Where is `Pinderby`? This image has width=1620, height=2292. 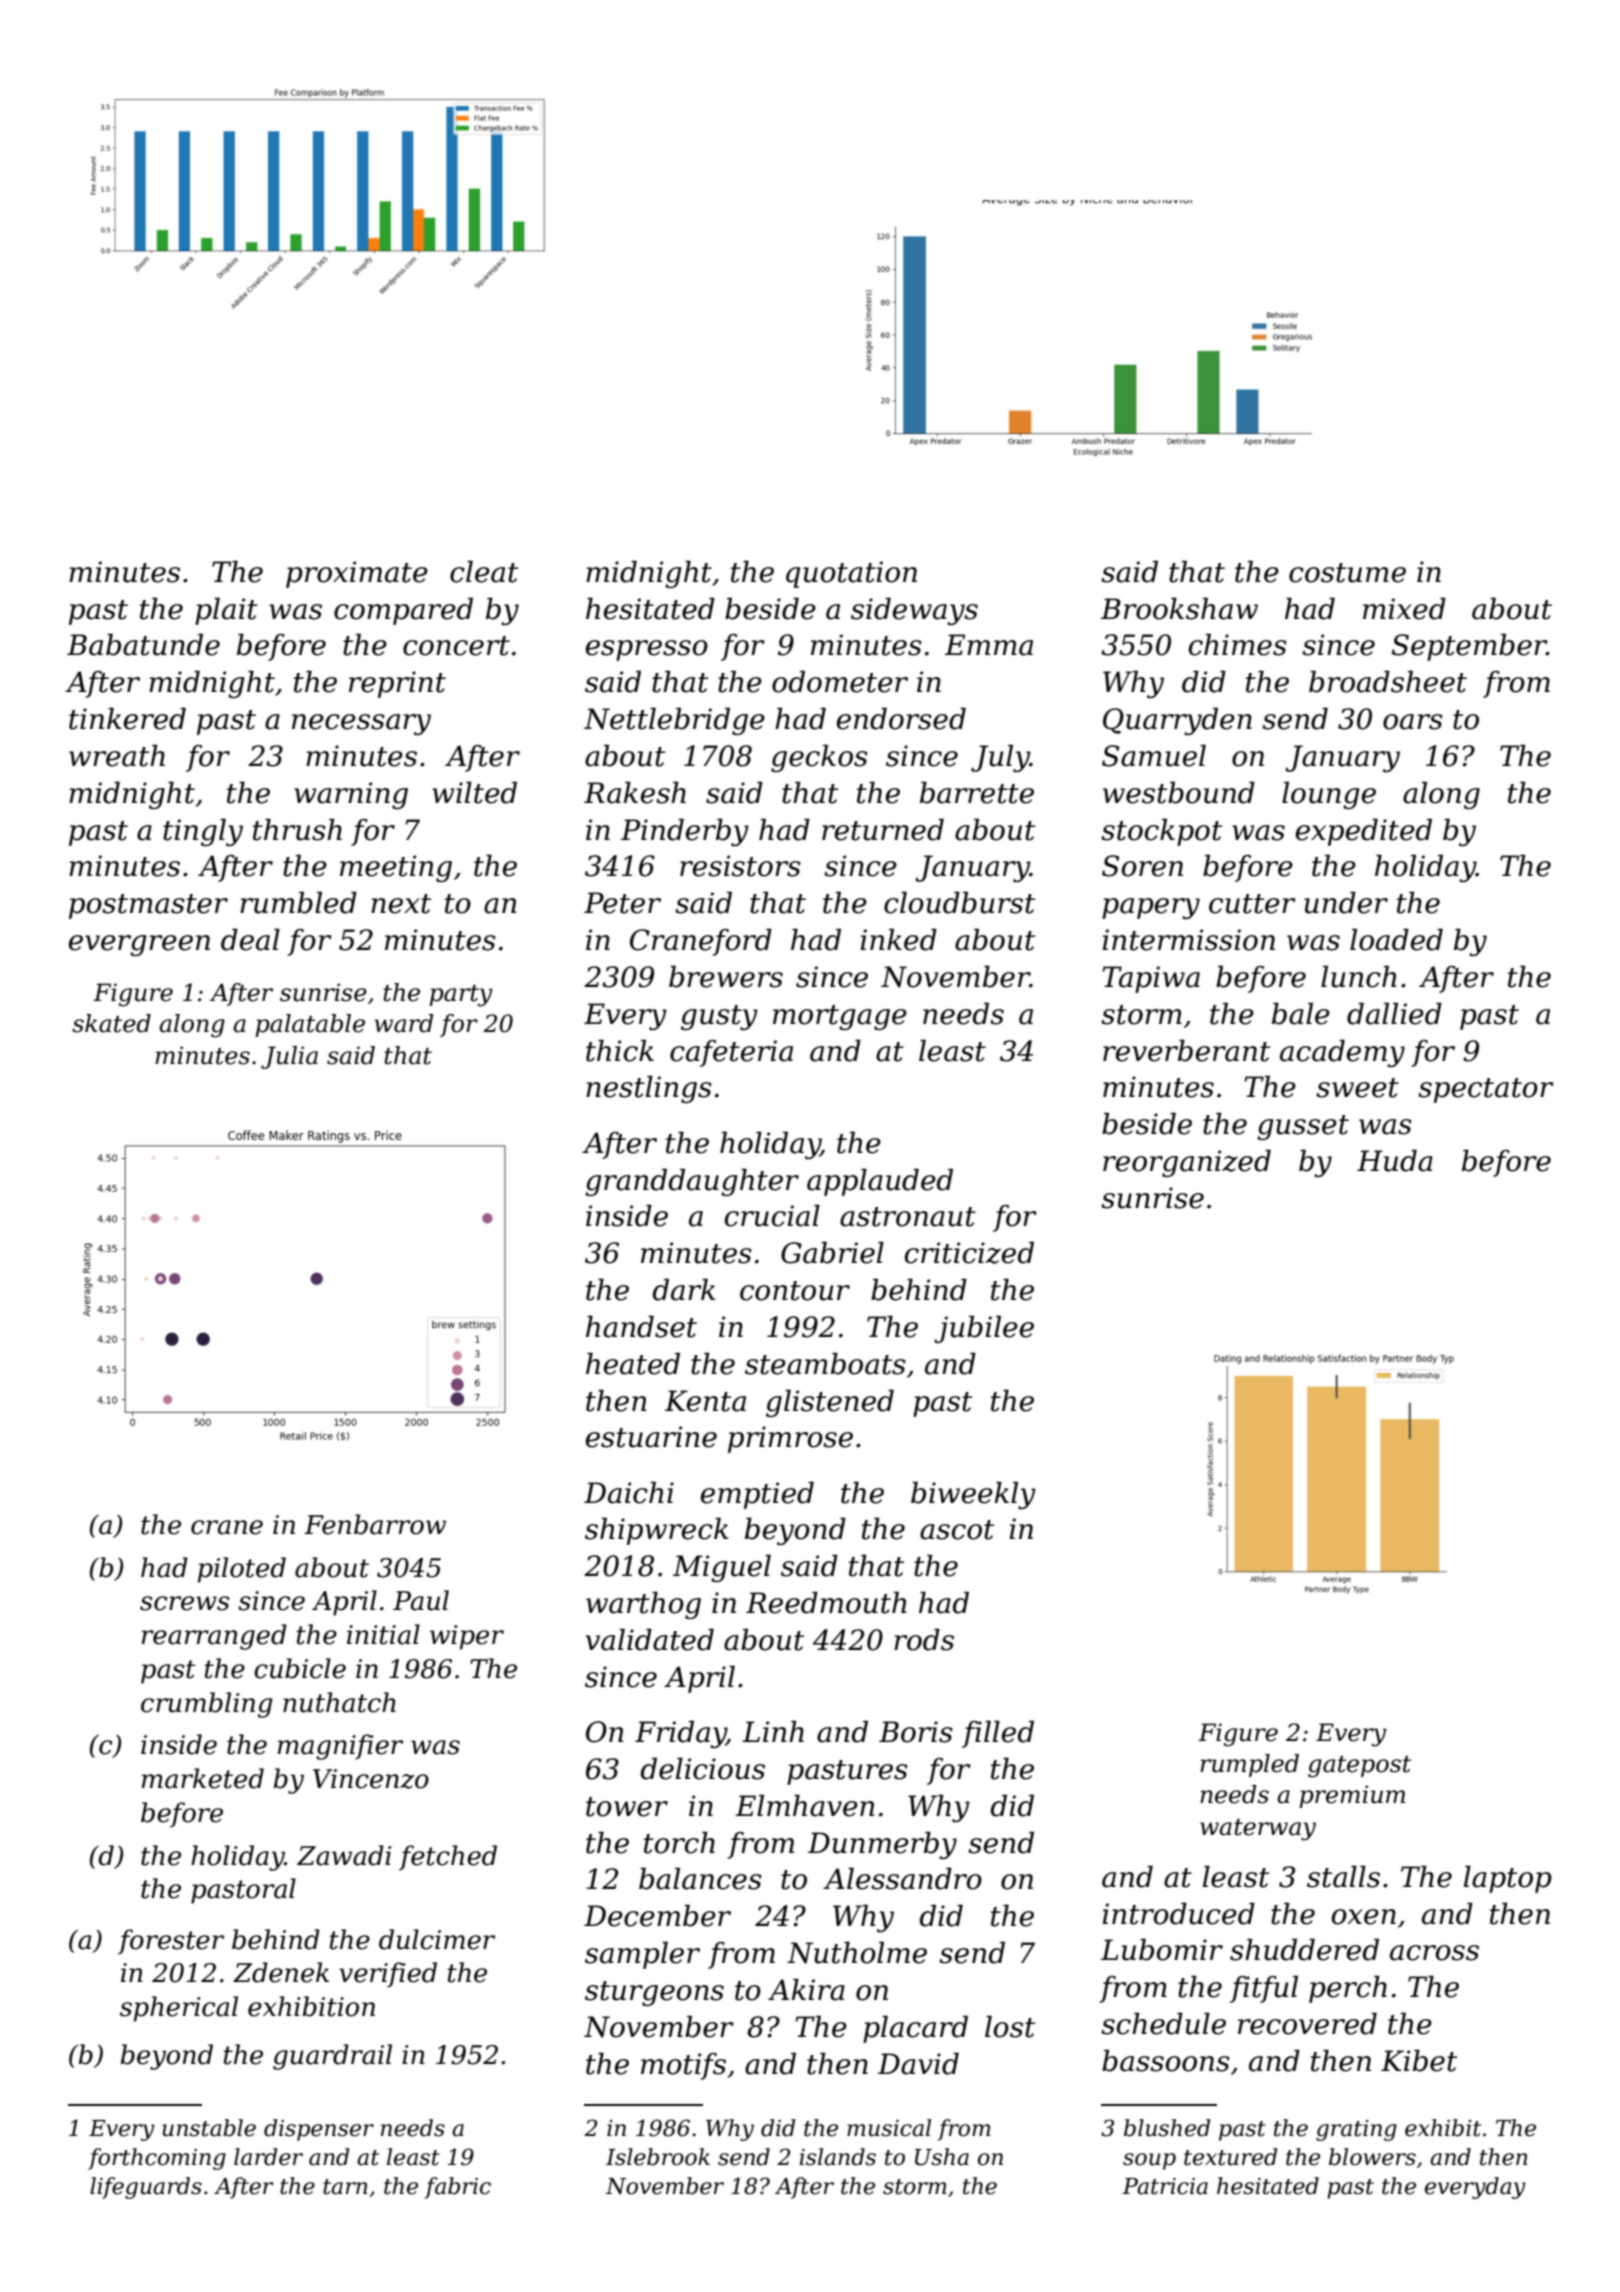
Pinderby is located at coordinates (685, 832).
